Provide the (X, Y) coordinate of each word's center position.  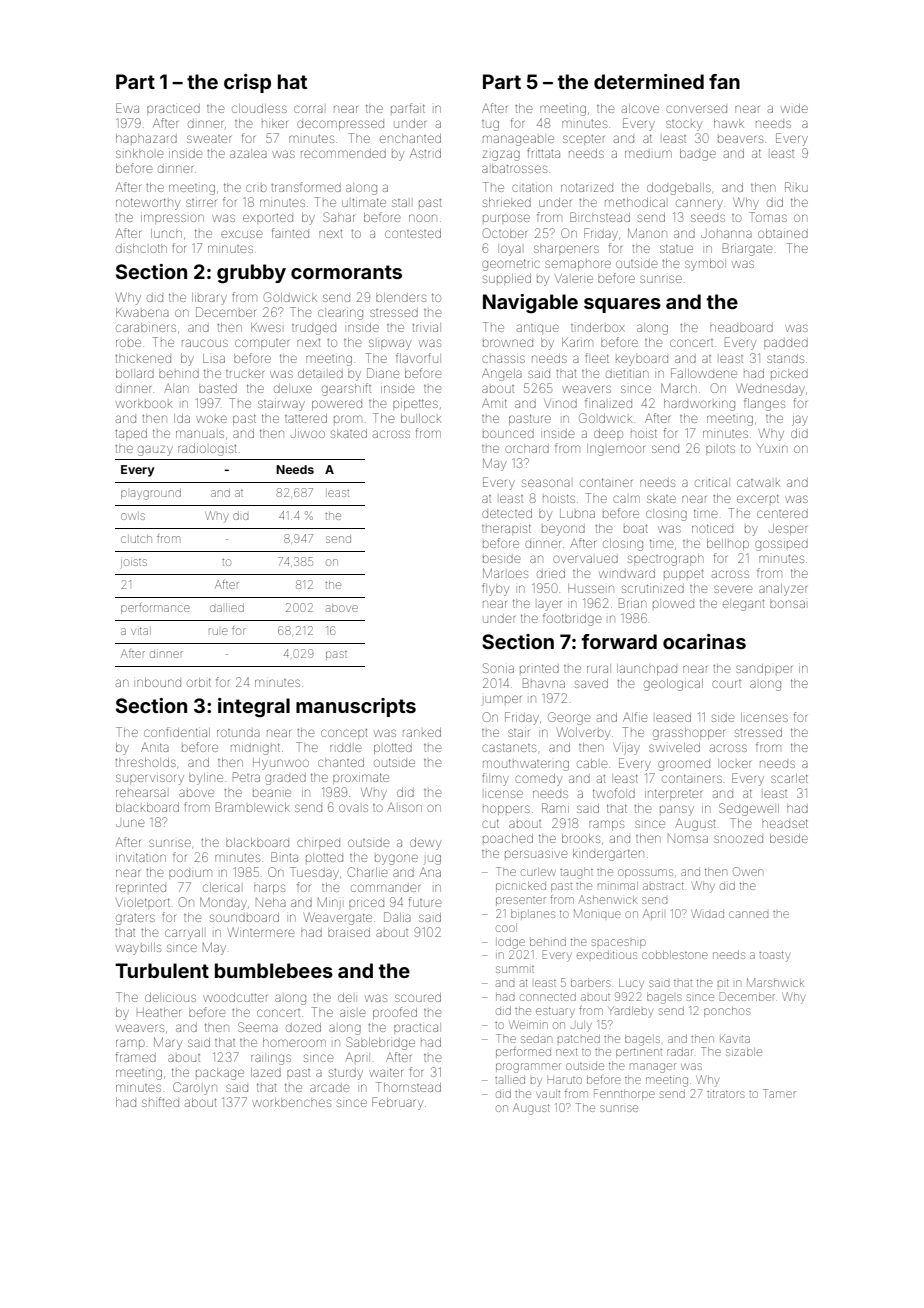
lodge (510, 943)
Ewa (127, 108)
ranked (422, 732)
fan (724, 81)
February (397, 1103)
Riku (796, 187)
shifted (160, 1102)
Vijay (626, 749)
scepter (583, 139)
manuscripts (356, 707)
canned (748, 914)
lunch (166, 233)
